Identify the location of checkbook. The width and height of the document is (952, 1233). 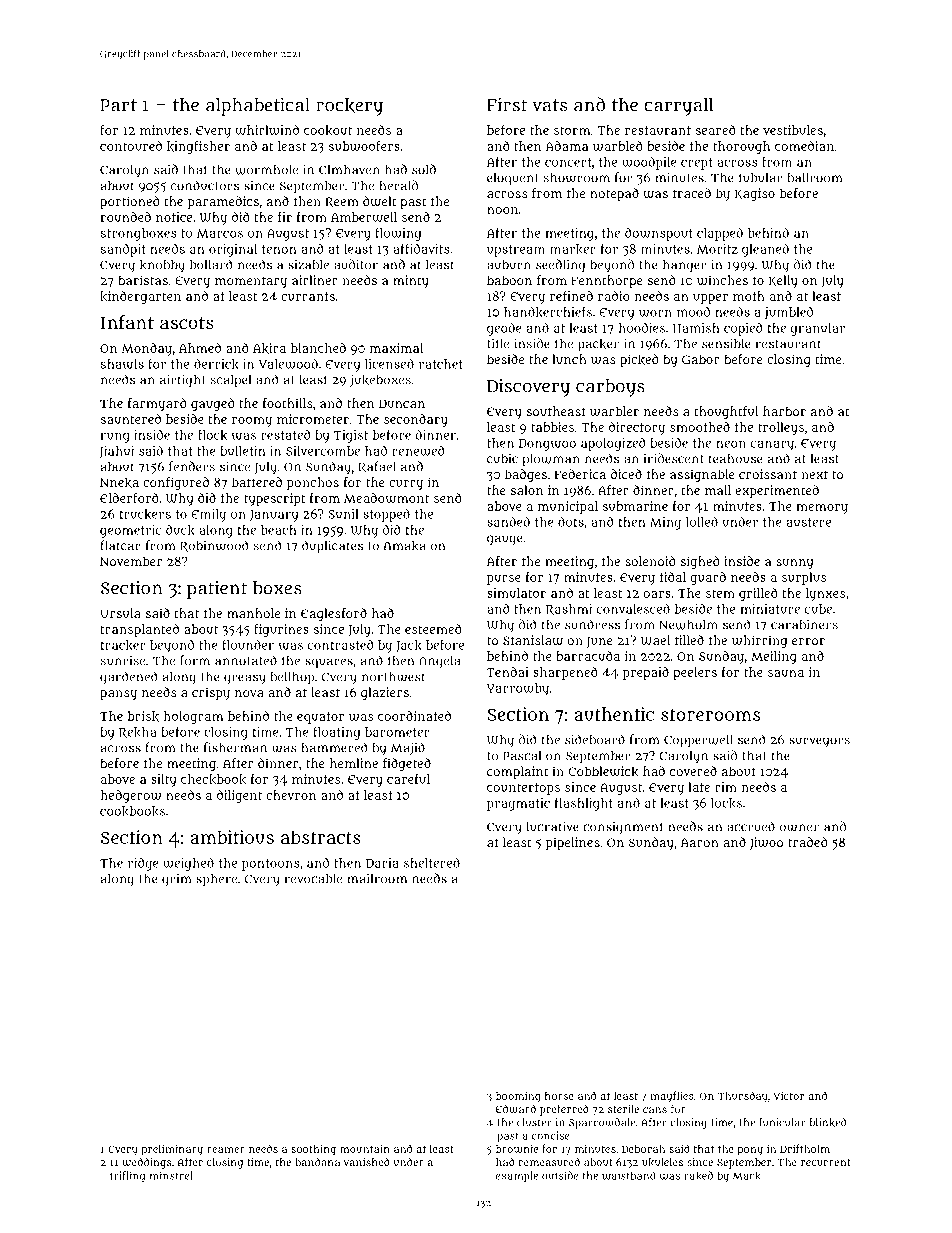
(213, 779).
